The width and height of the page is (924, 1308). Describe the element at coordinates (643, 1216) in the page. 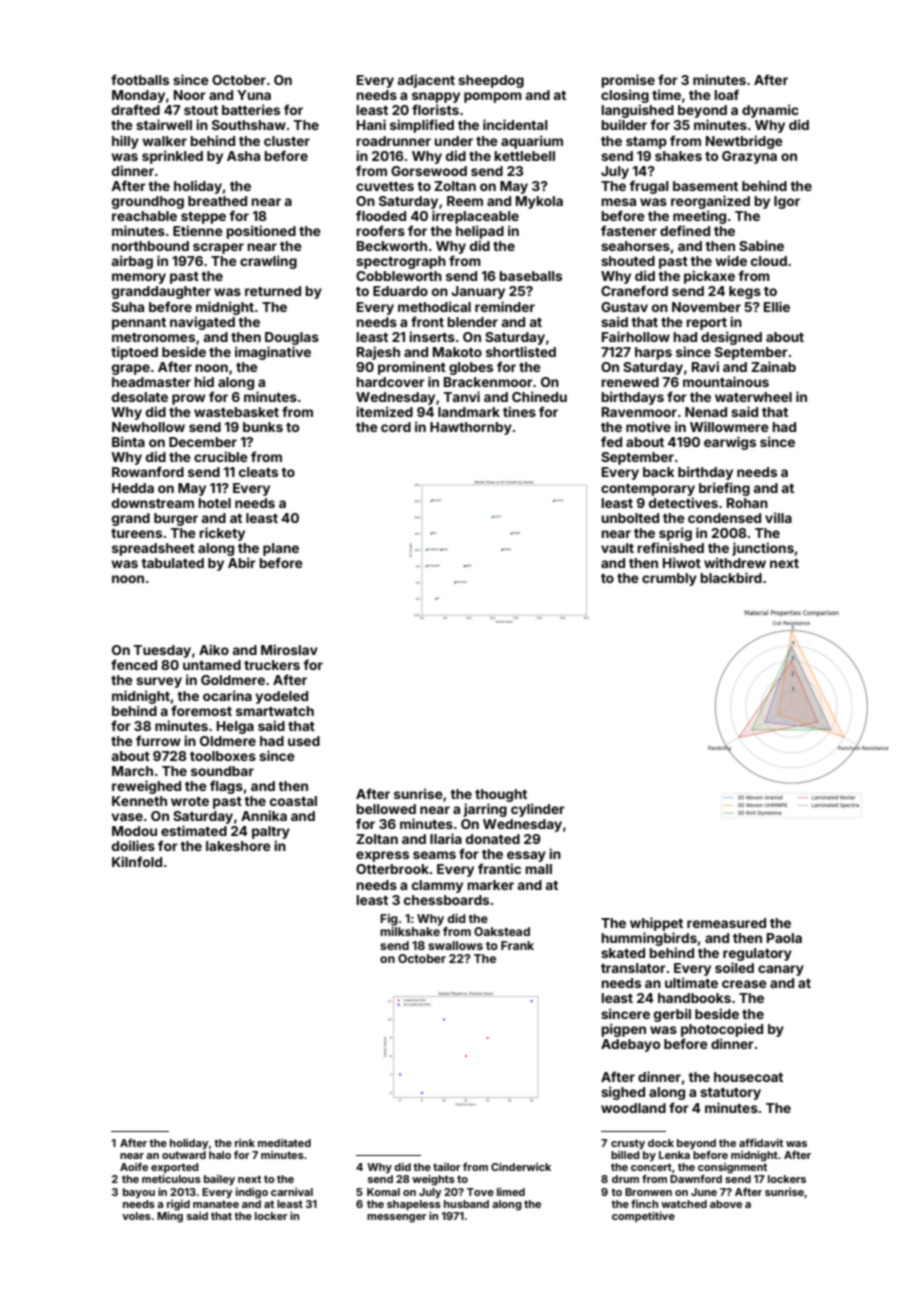

I see `competitive` at that location.
